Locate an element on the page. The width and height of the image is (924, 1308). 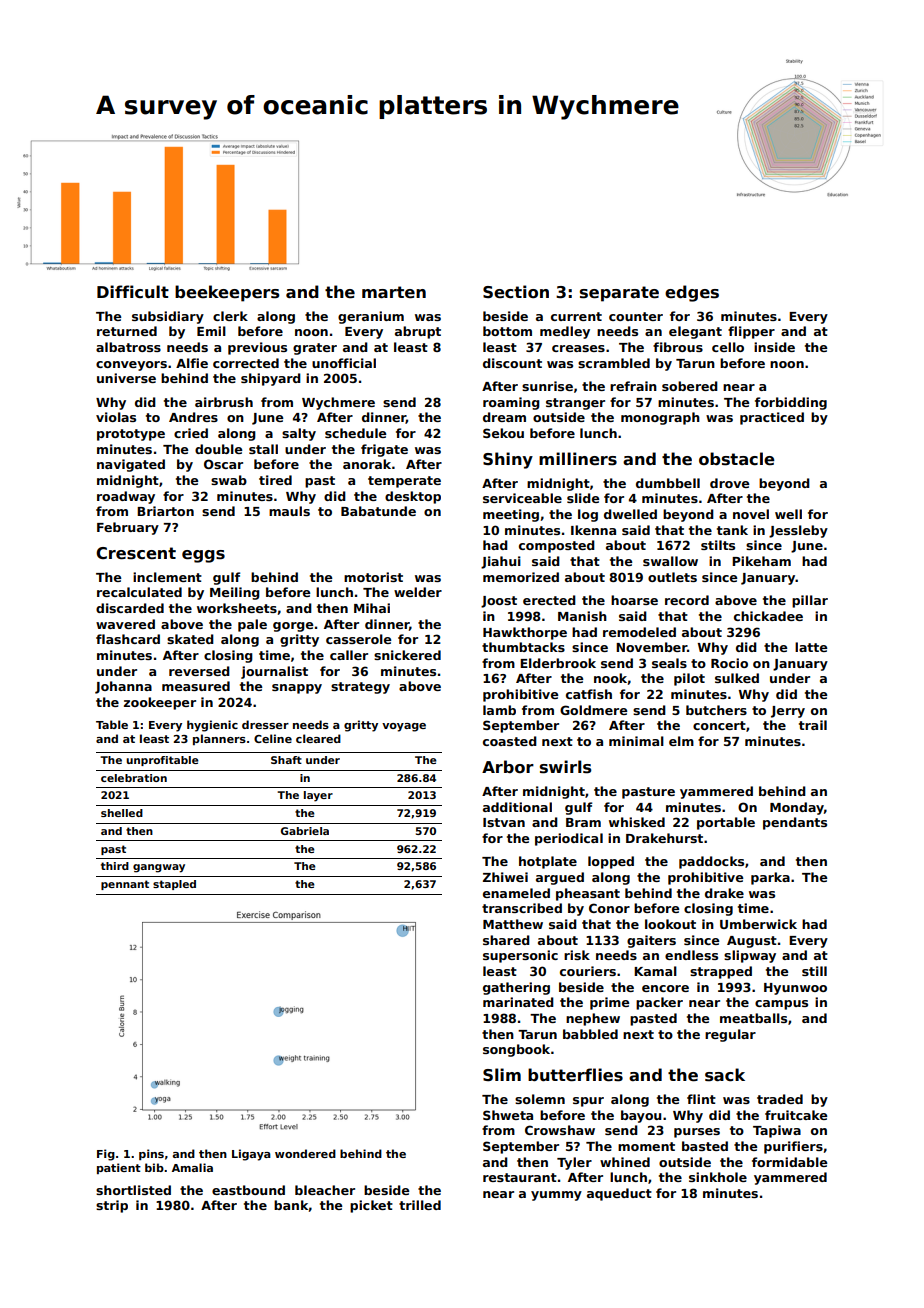
shelled is located at coordinates (122, 813).
